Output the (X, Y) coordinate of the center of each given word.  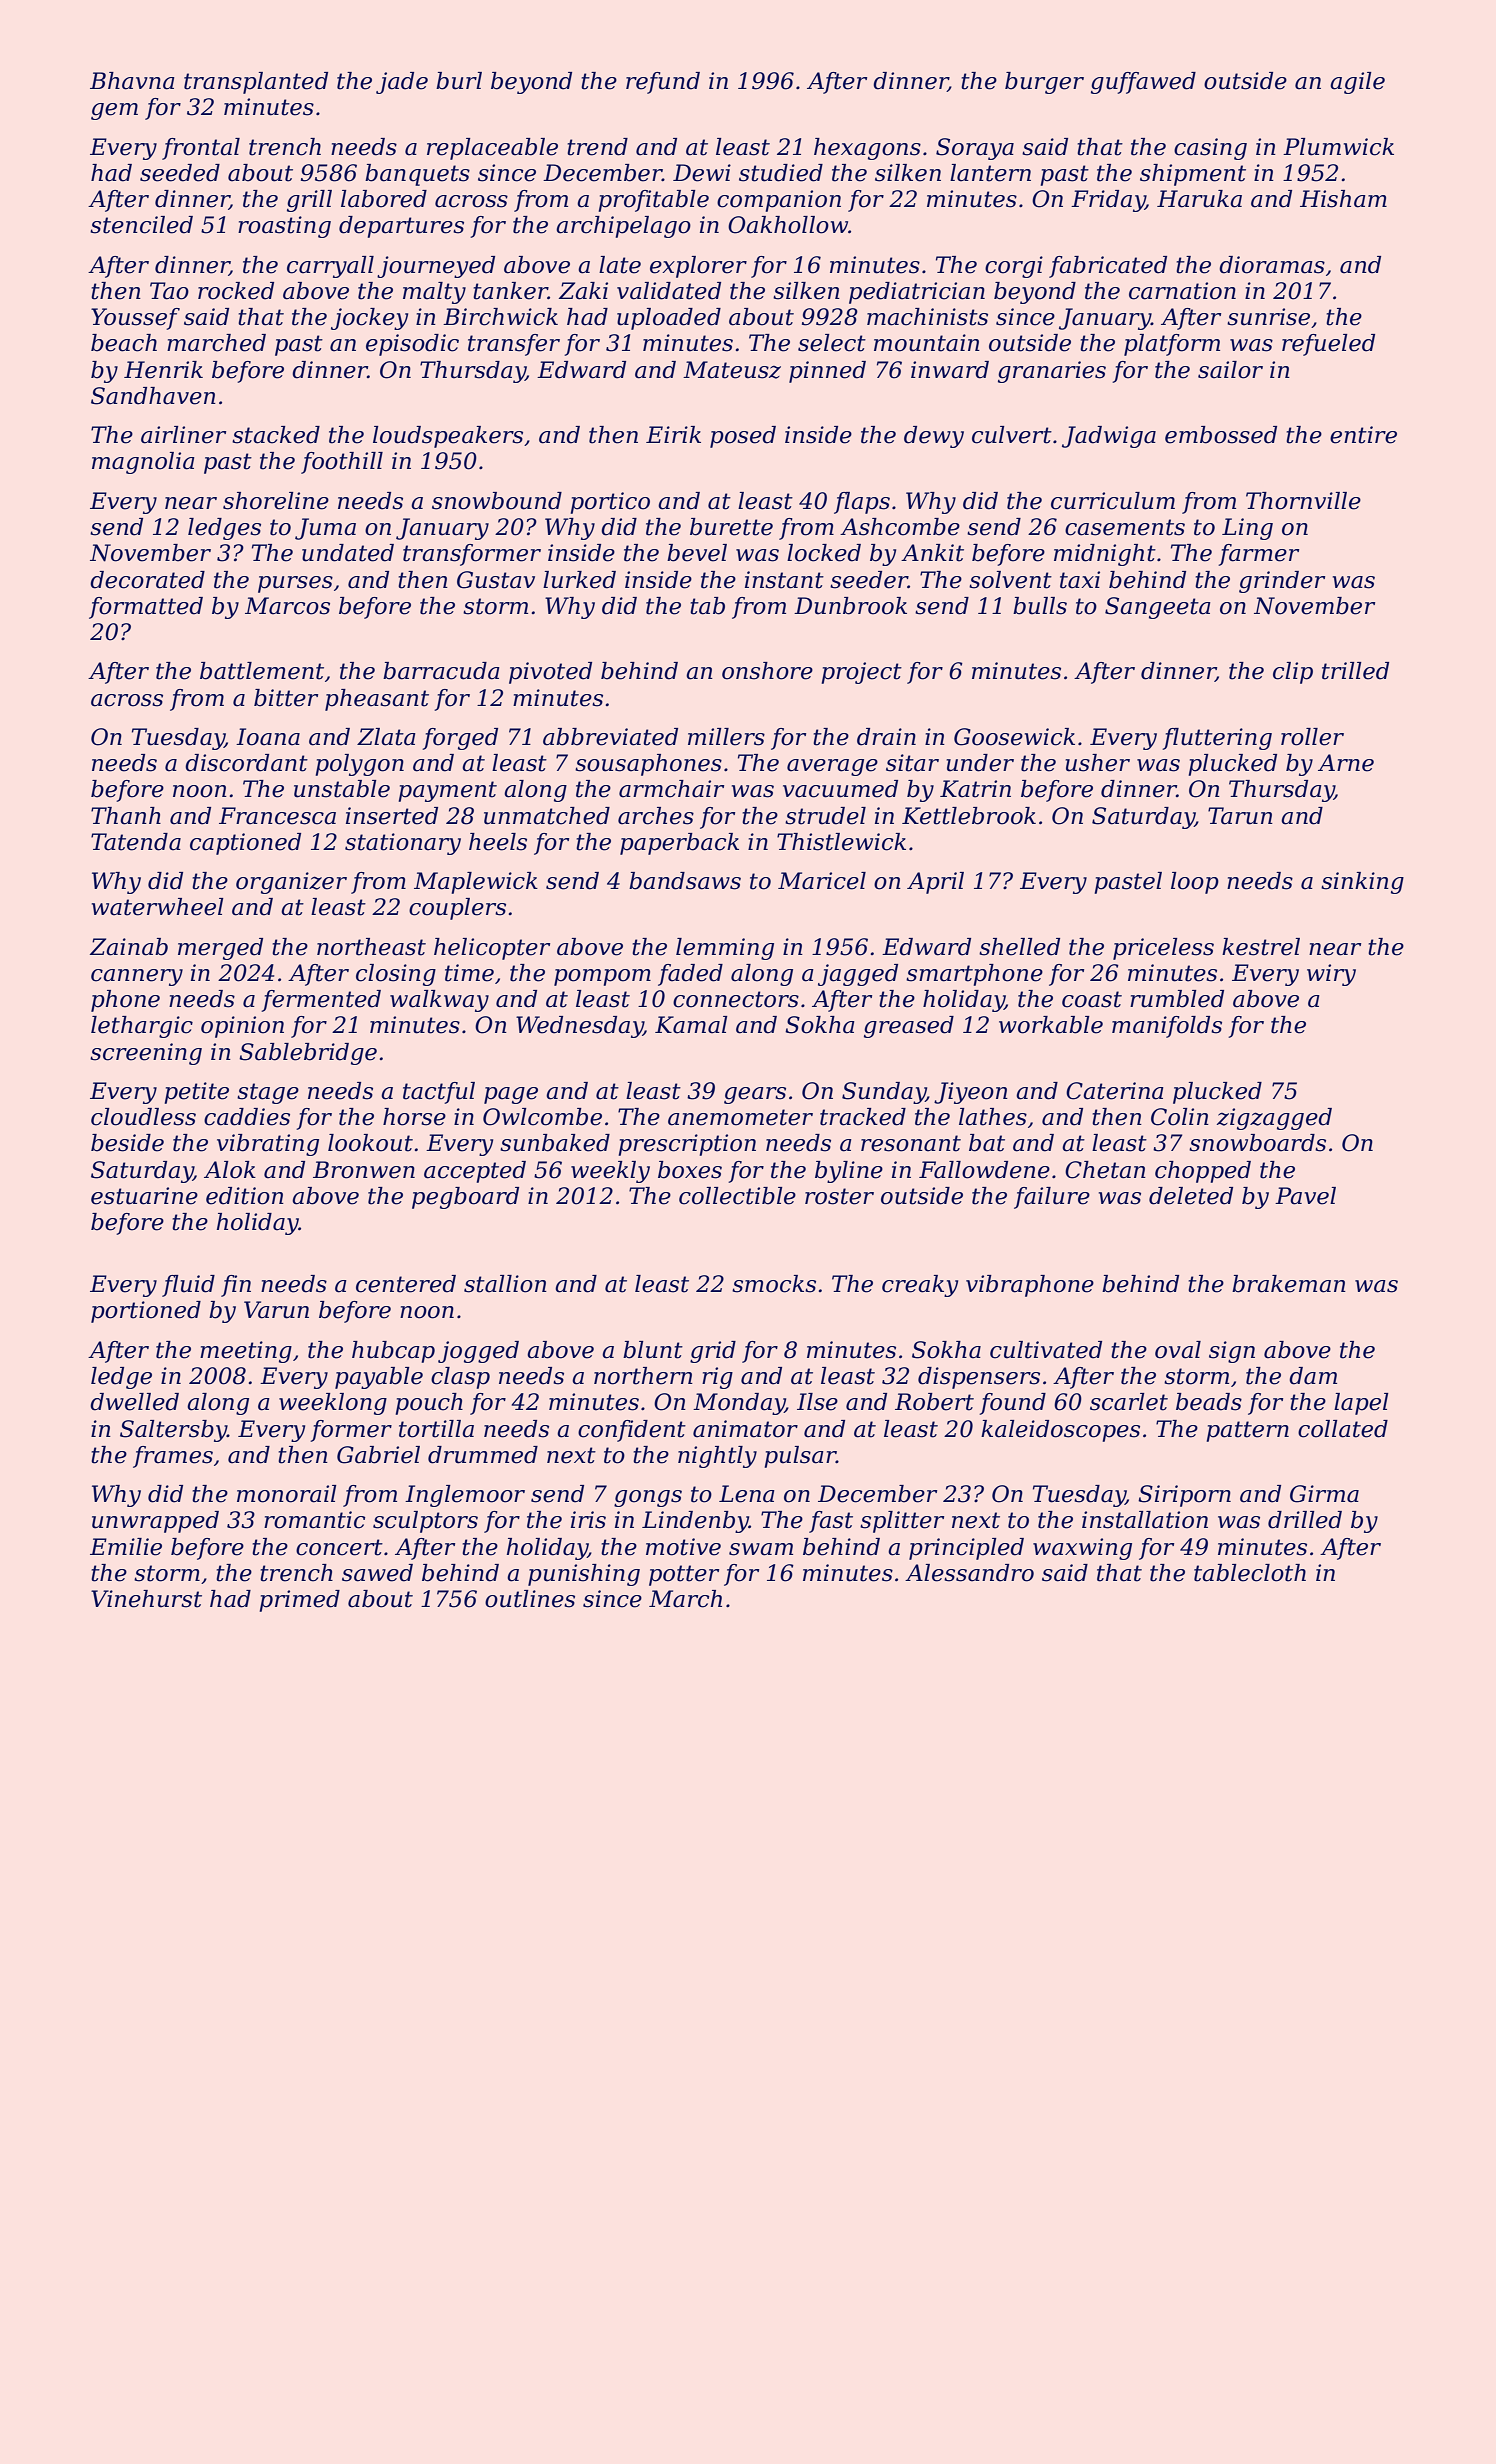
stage (268, 1093)
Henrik (163, 370)
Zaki (583, 291)
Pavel (1305, 1196)
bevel (697, 553)
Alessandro (969, 1573)
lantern (990, 173)
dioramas (1272, 265)
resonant (911, 1143)
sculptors (425, 1522)
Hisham (1343, 199)
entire (1363, 435)
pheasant (377, 700)
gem (114, 111)
